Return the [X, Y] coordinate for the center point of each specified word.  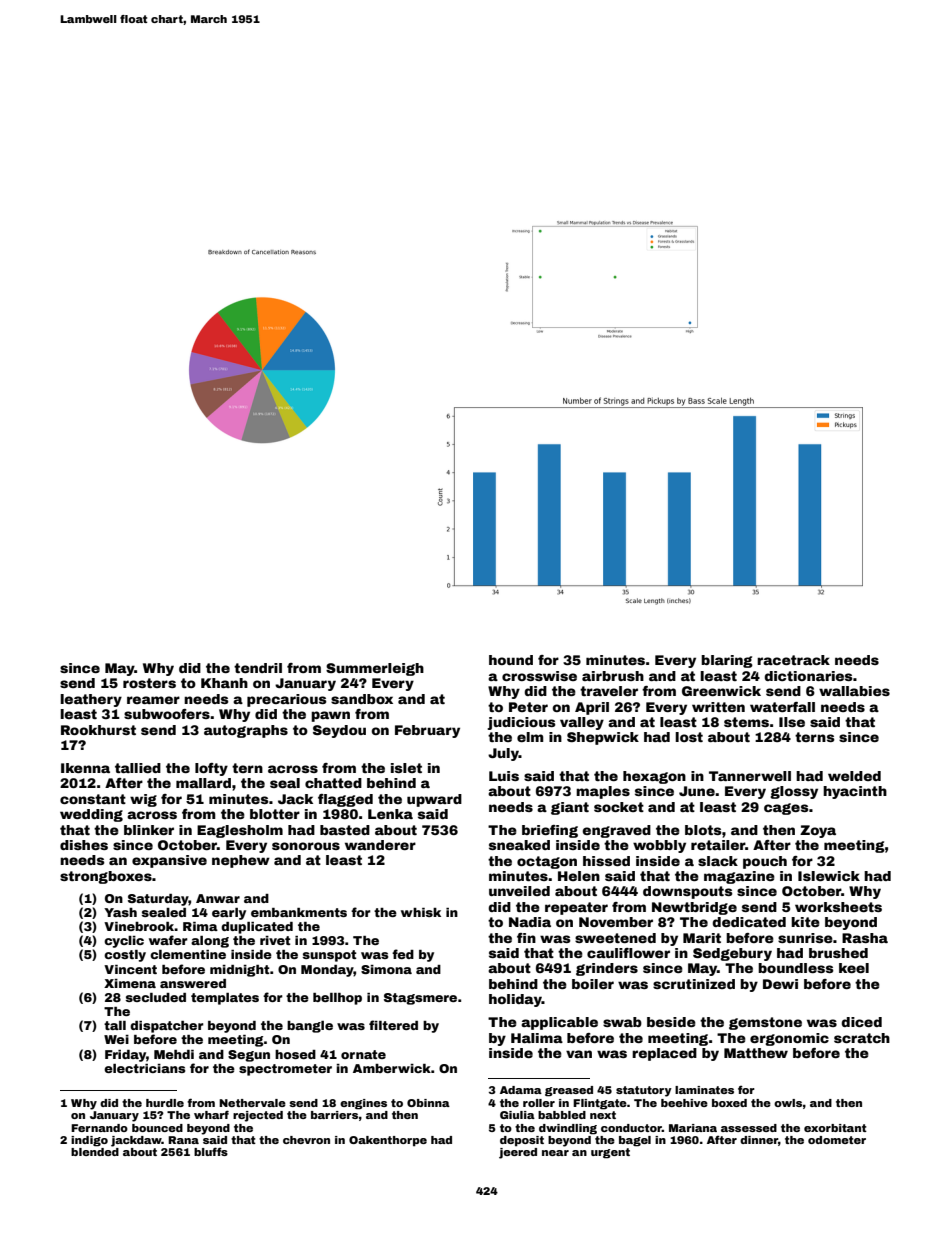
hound [511, 660]
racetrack [793, 660]
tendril [258, 668]
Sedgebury [732, 954]
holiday [515, 1000]
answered [193, 983]
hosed [295, 1054]
